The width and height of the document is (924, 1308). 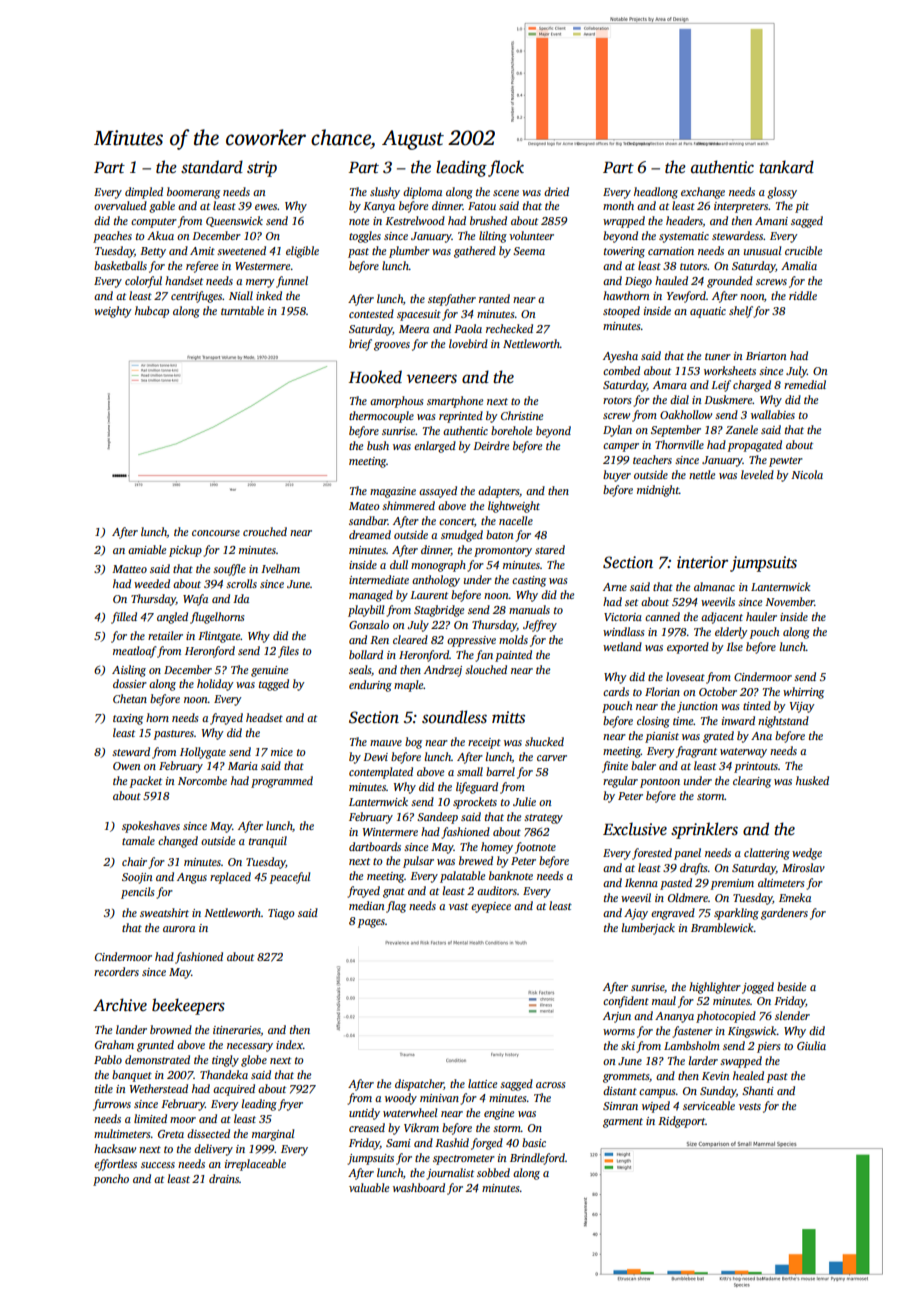 I want to click on poncho, so click(x=111, y=1180).
